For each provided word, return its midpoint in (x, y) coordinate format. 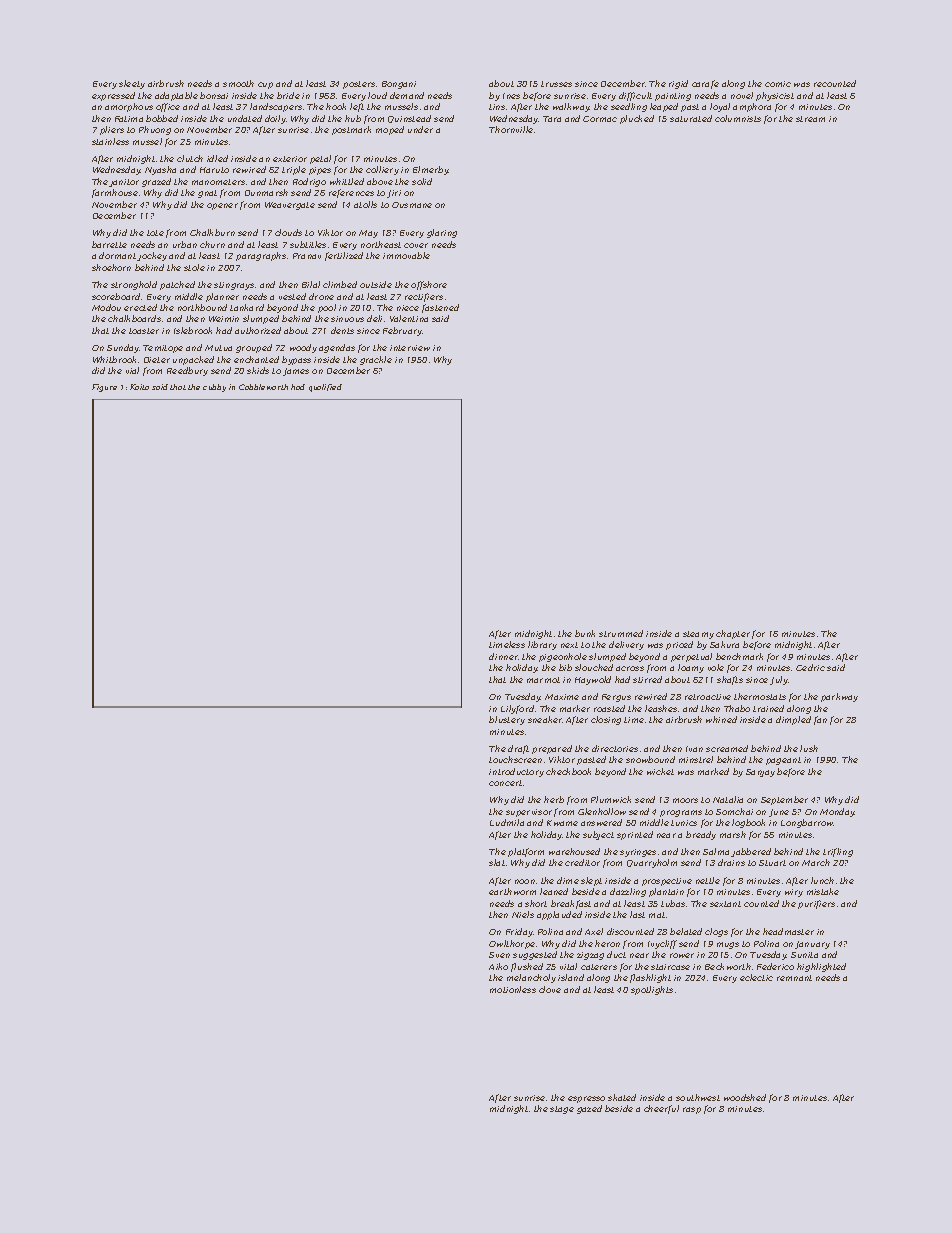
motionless (513, 989)
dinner (503, 656)
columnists (738, 118)
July (779, 680)
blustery (507, 720)
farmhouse (115, 193)
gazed (589, 1109)
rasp (692, 1110)
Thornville (511, 129)
